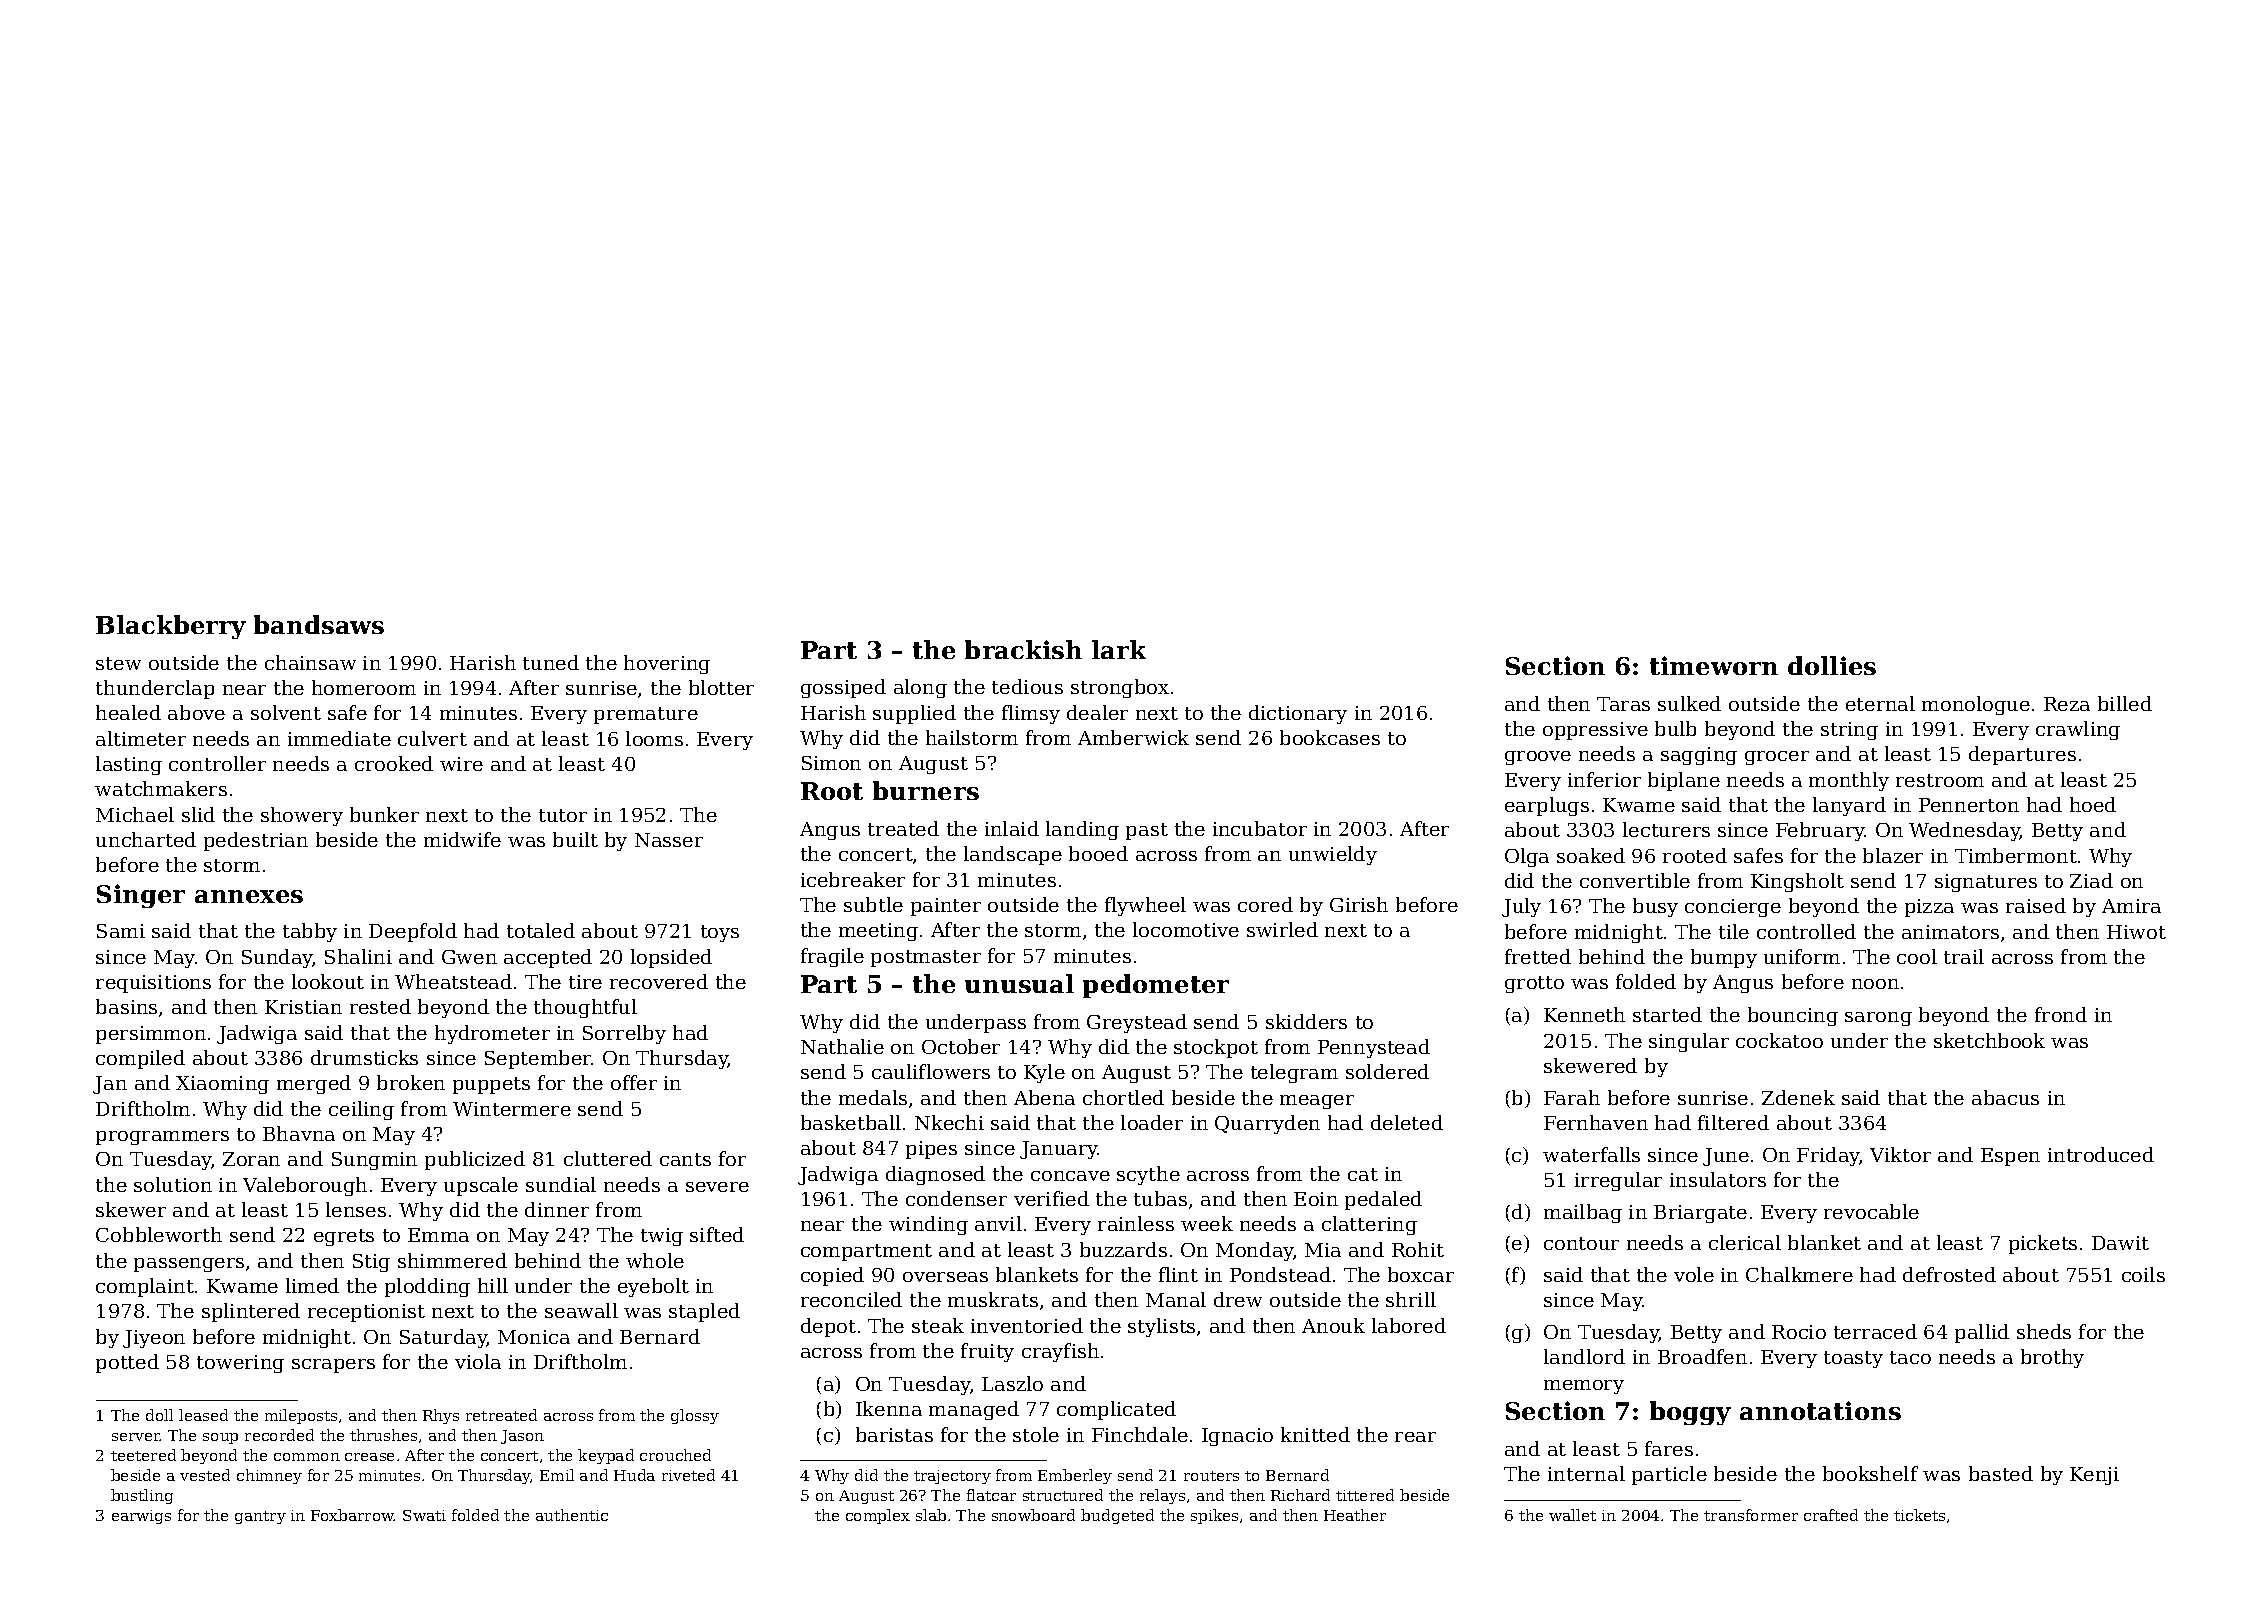  What do you see at coordinates (371, 1263) in the screenshot?
I see `Stig` at bounding box center [371, 1263].
